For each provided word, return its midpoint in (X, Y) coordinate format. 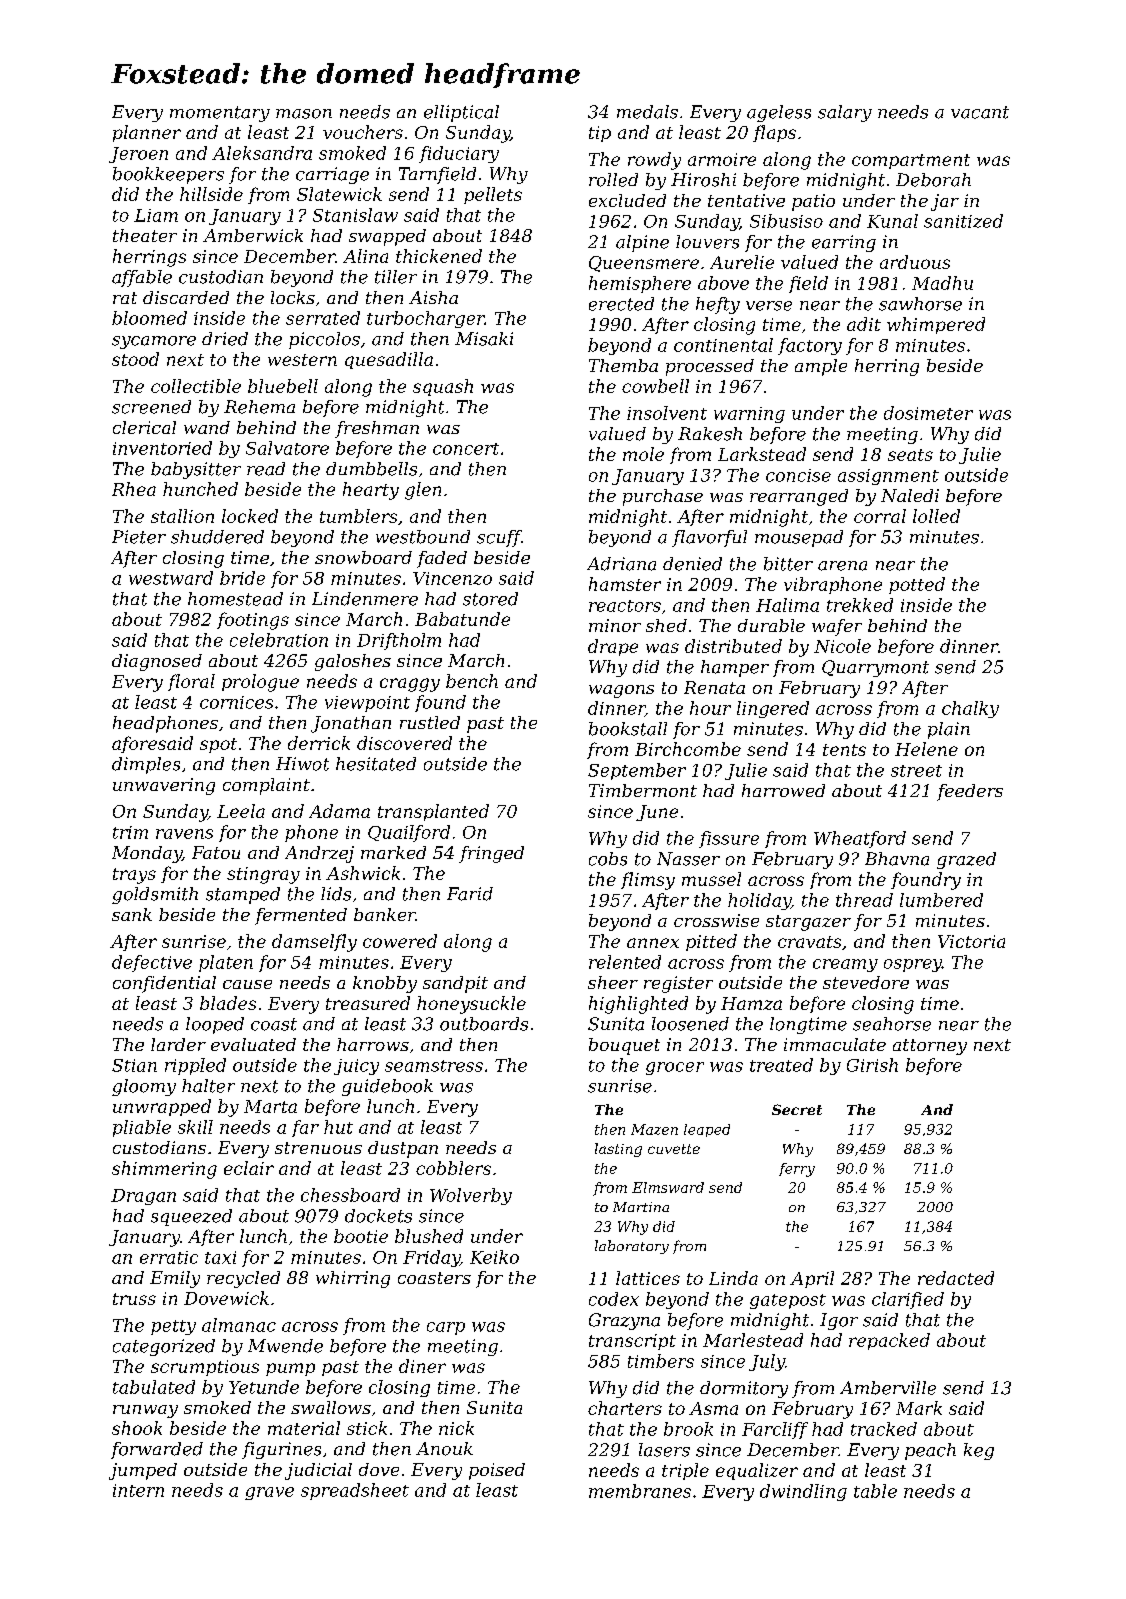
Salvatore (287, 448)
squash (443, 387)
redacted (956, 1278)
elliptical (461, 113)
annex (653, 943)
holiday (759, 901)
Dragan (143, 1197)
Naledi (910, 495)
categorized (164, 1347)
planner (147, 133)
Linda (733, 1278)
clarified (908, 1300)
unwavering (164, 786)
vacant (980, 112)
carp (446, 1328)
